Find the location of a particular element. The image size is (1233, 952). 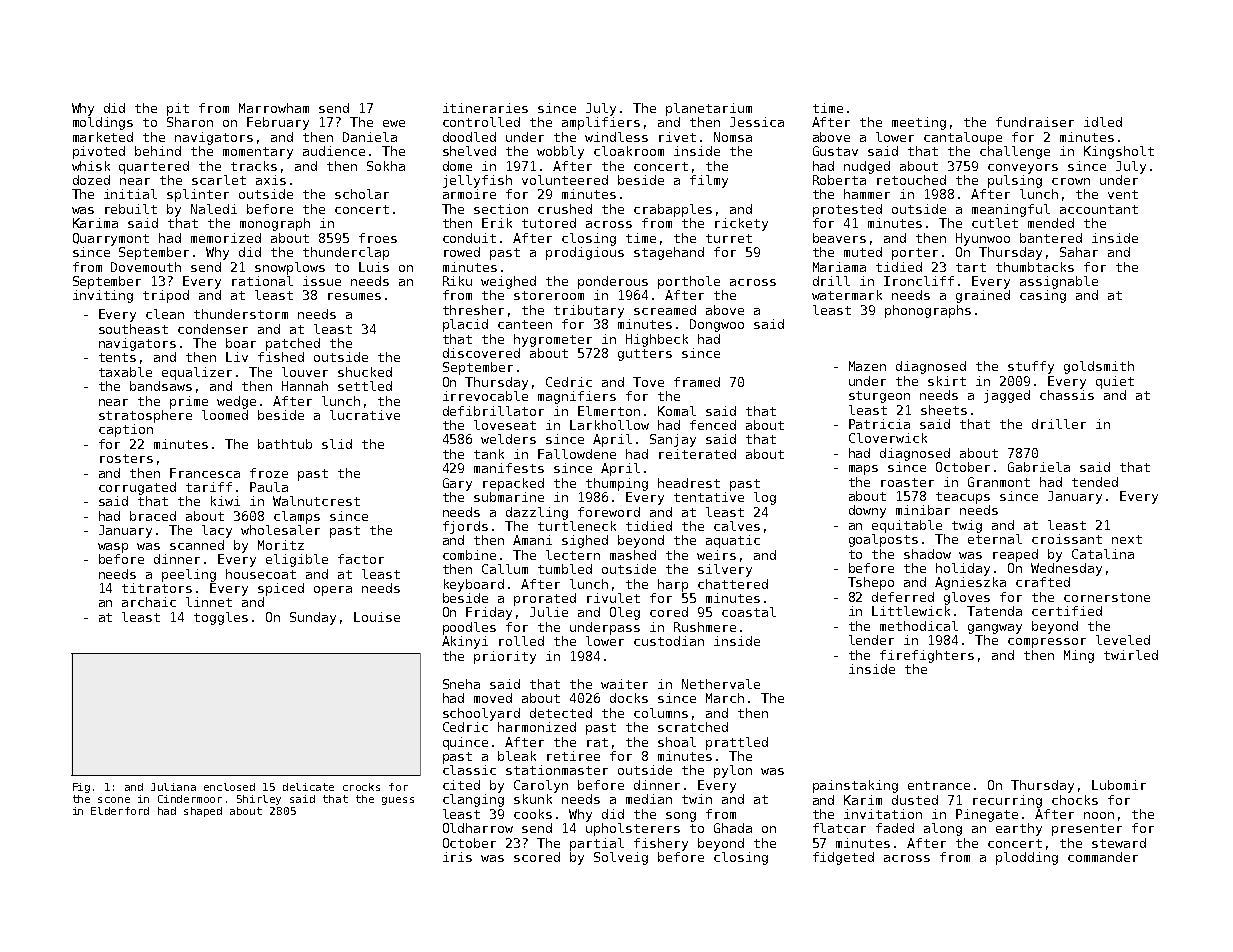

methodical is located at coordinates (919, 626).
